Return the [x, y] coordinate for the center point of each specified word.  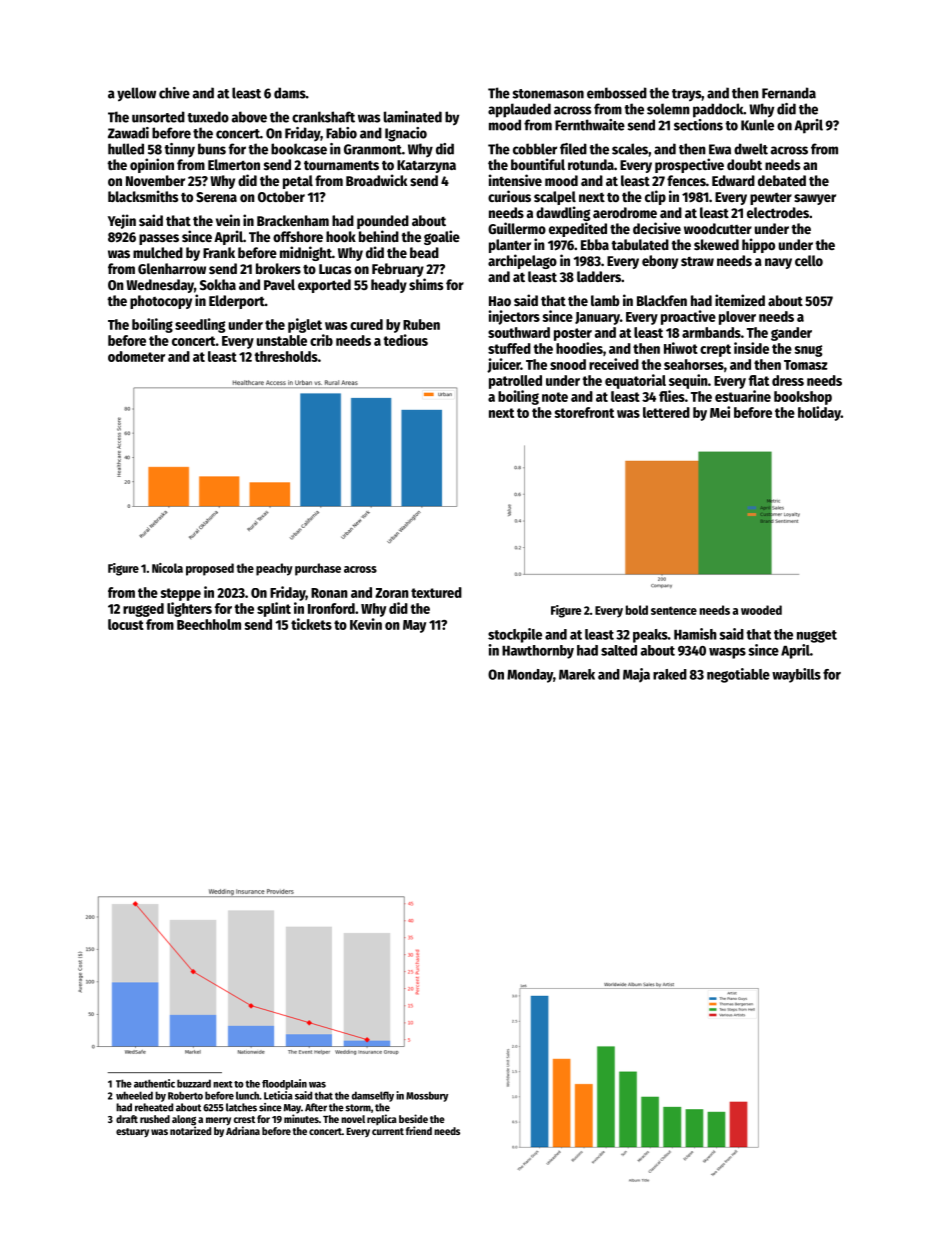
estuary [132, 1132]
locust [126, 624]
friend [419, 1130]
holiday [819, 413]
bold [637, 610]
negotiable [738, 675]
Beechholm [209, 624]
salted [619, 650]
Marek [577, 674]
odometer [136, 356]
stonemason [548, 94]
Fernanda [789, 93]
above [249, 117]
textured [436, 592]
